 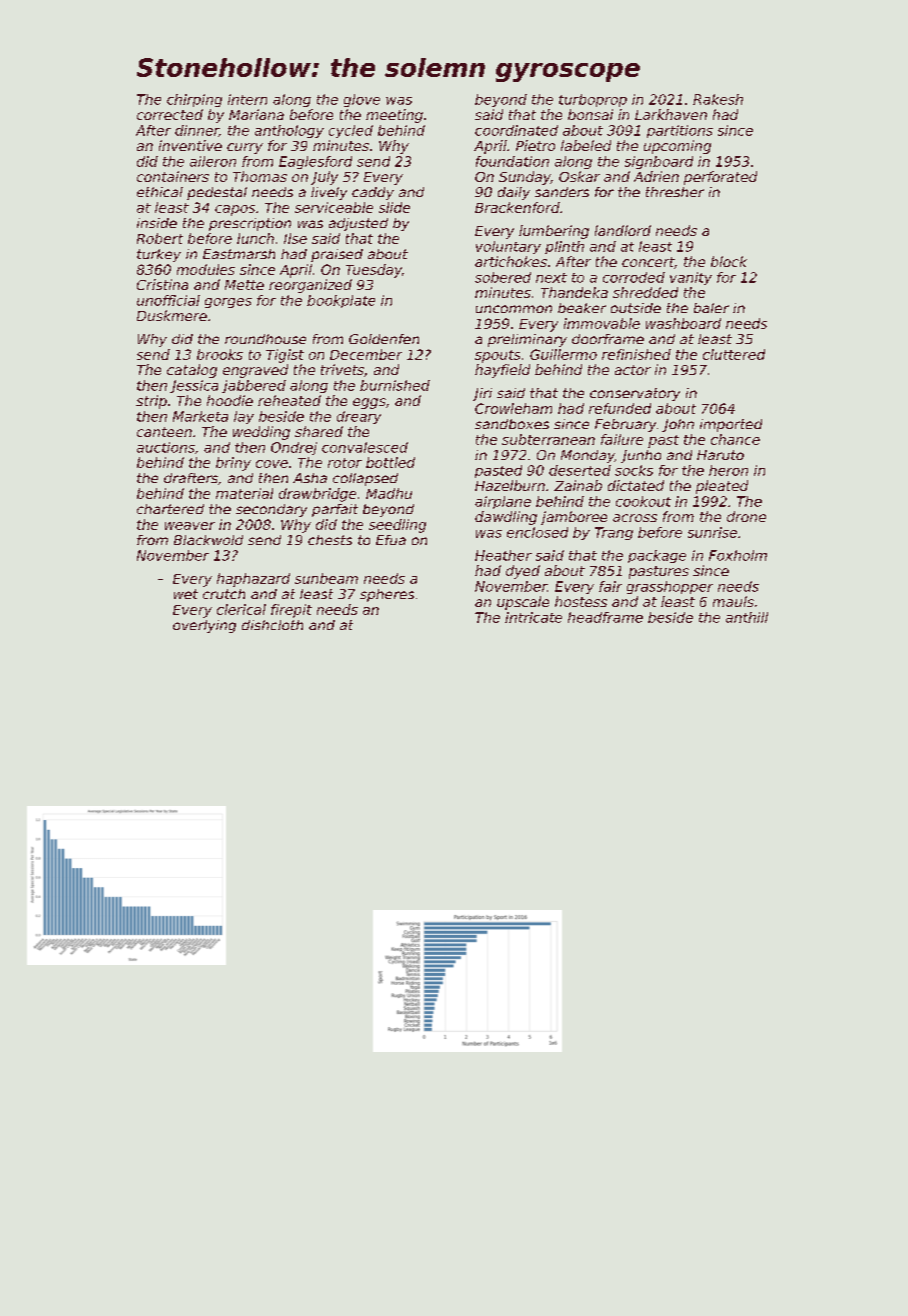 I want to click on inside, so click(x=157, y=223).
